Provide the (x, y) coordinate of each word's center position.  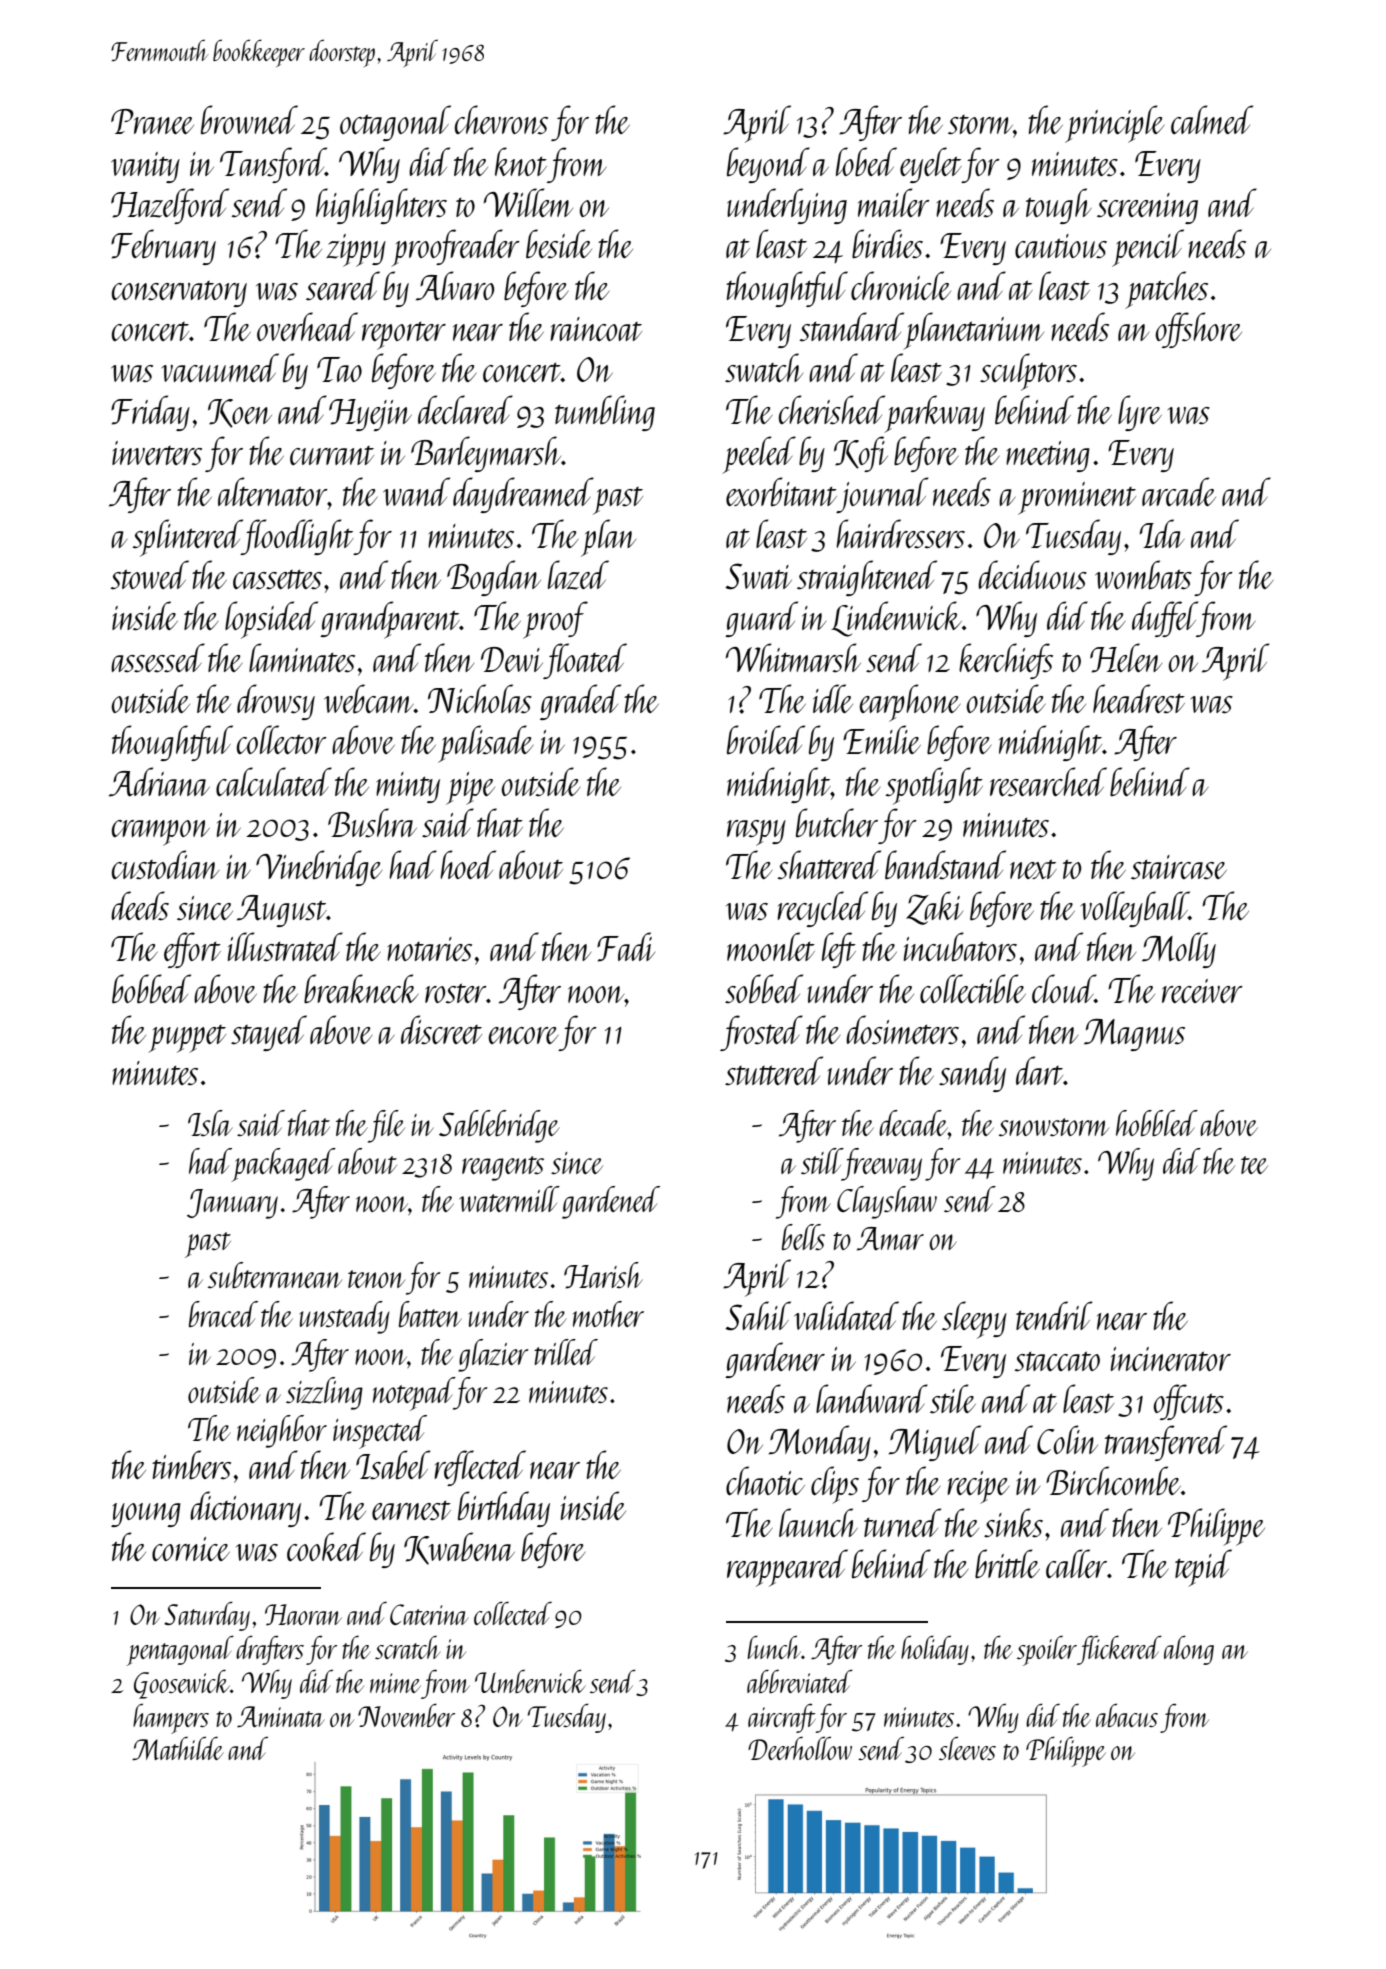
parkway (935, 413)
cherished (832, 410)
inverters (157, 453)
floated (585, 661)
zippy (356, 250)
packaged (284, 1165)
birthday (504, 1509)
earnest (411, 1511)
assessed (158, 658)
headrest (1139, 699)
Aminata (281, 1716)
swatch (764, 368)
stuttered (774, 1071)
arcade (1179, 491)
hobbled (1157, 1123)
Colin (1067, 1439)
